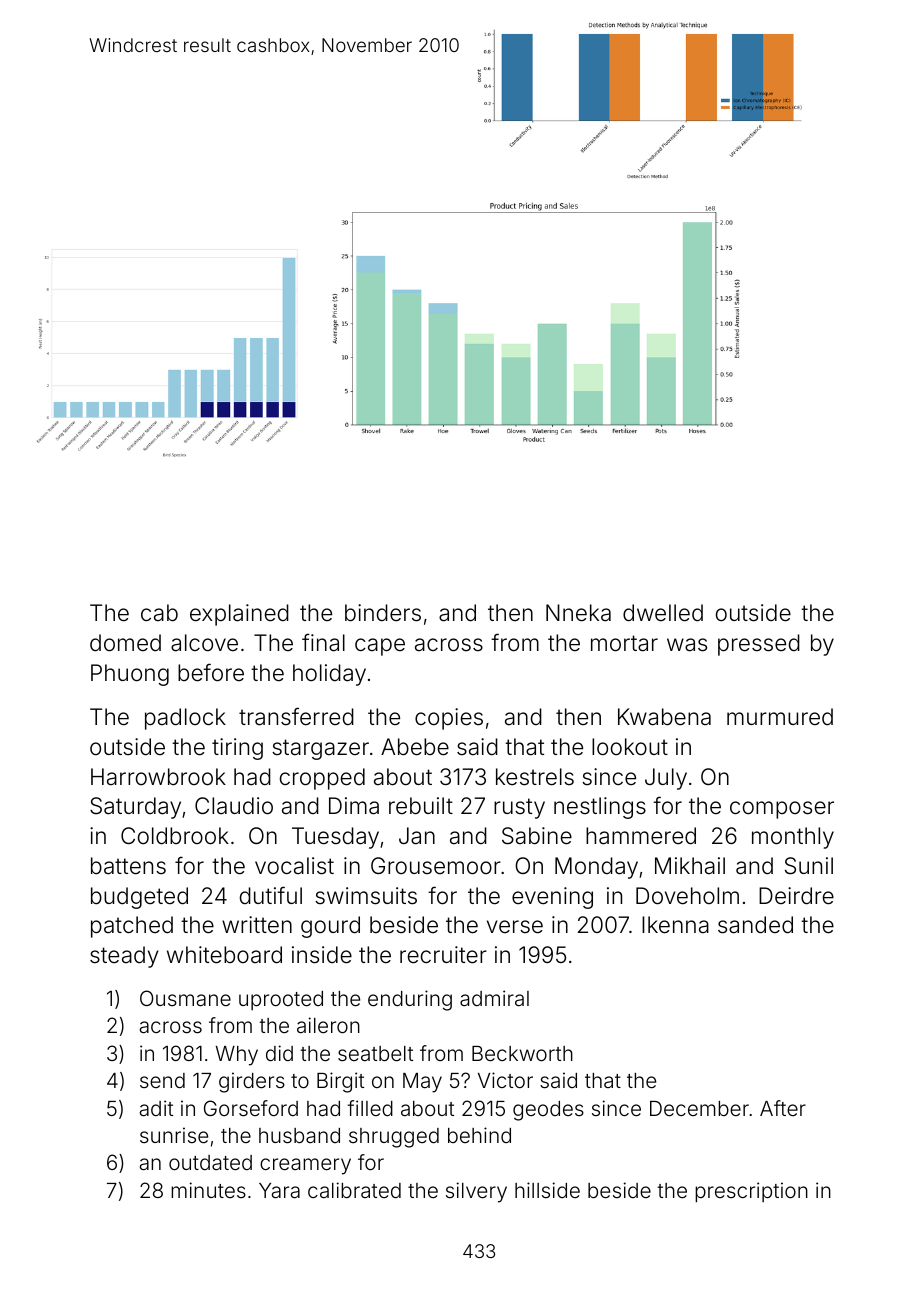 The image size is (924, 1314). I want to click on cape, so click(380, 647).
